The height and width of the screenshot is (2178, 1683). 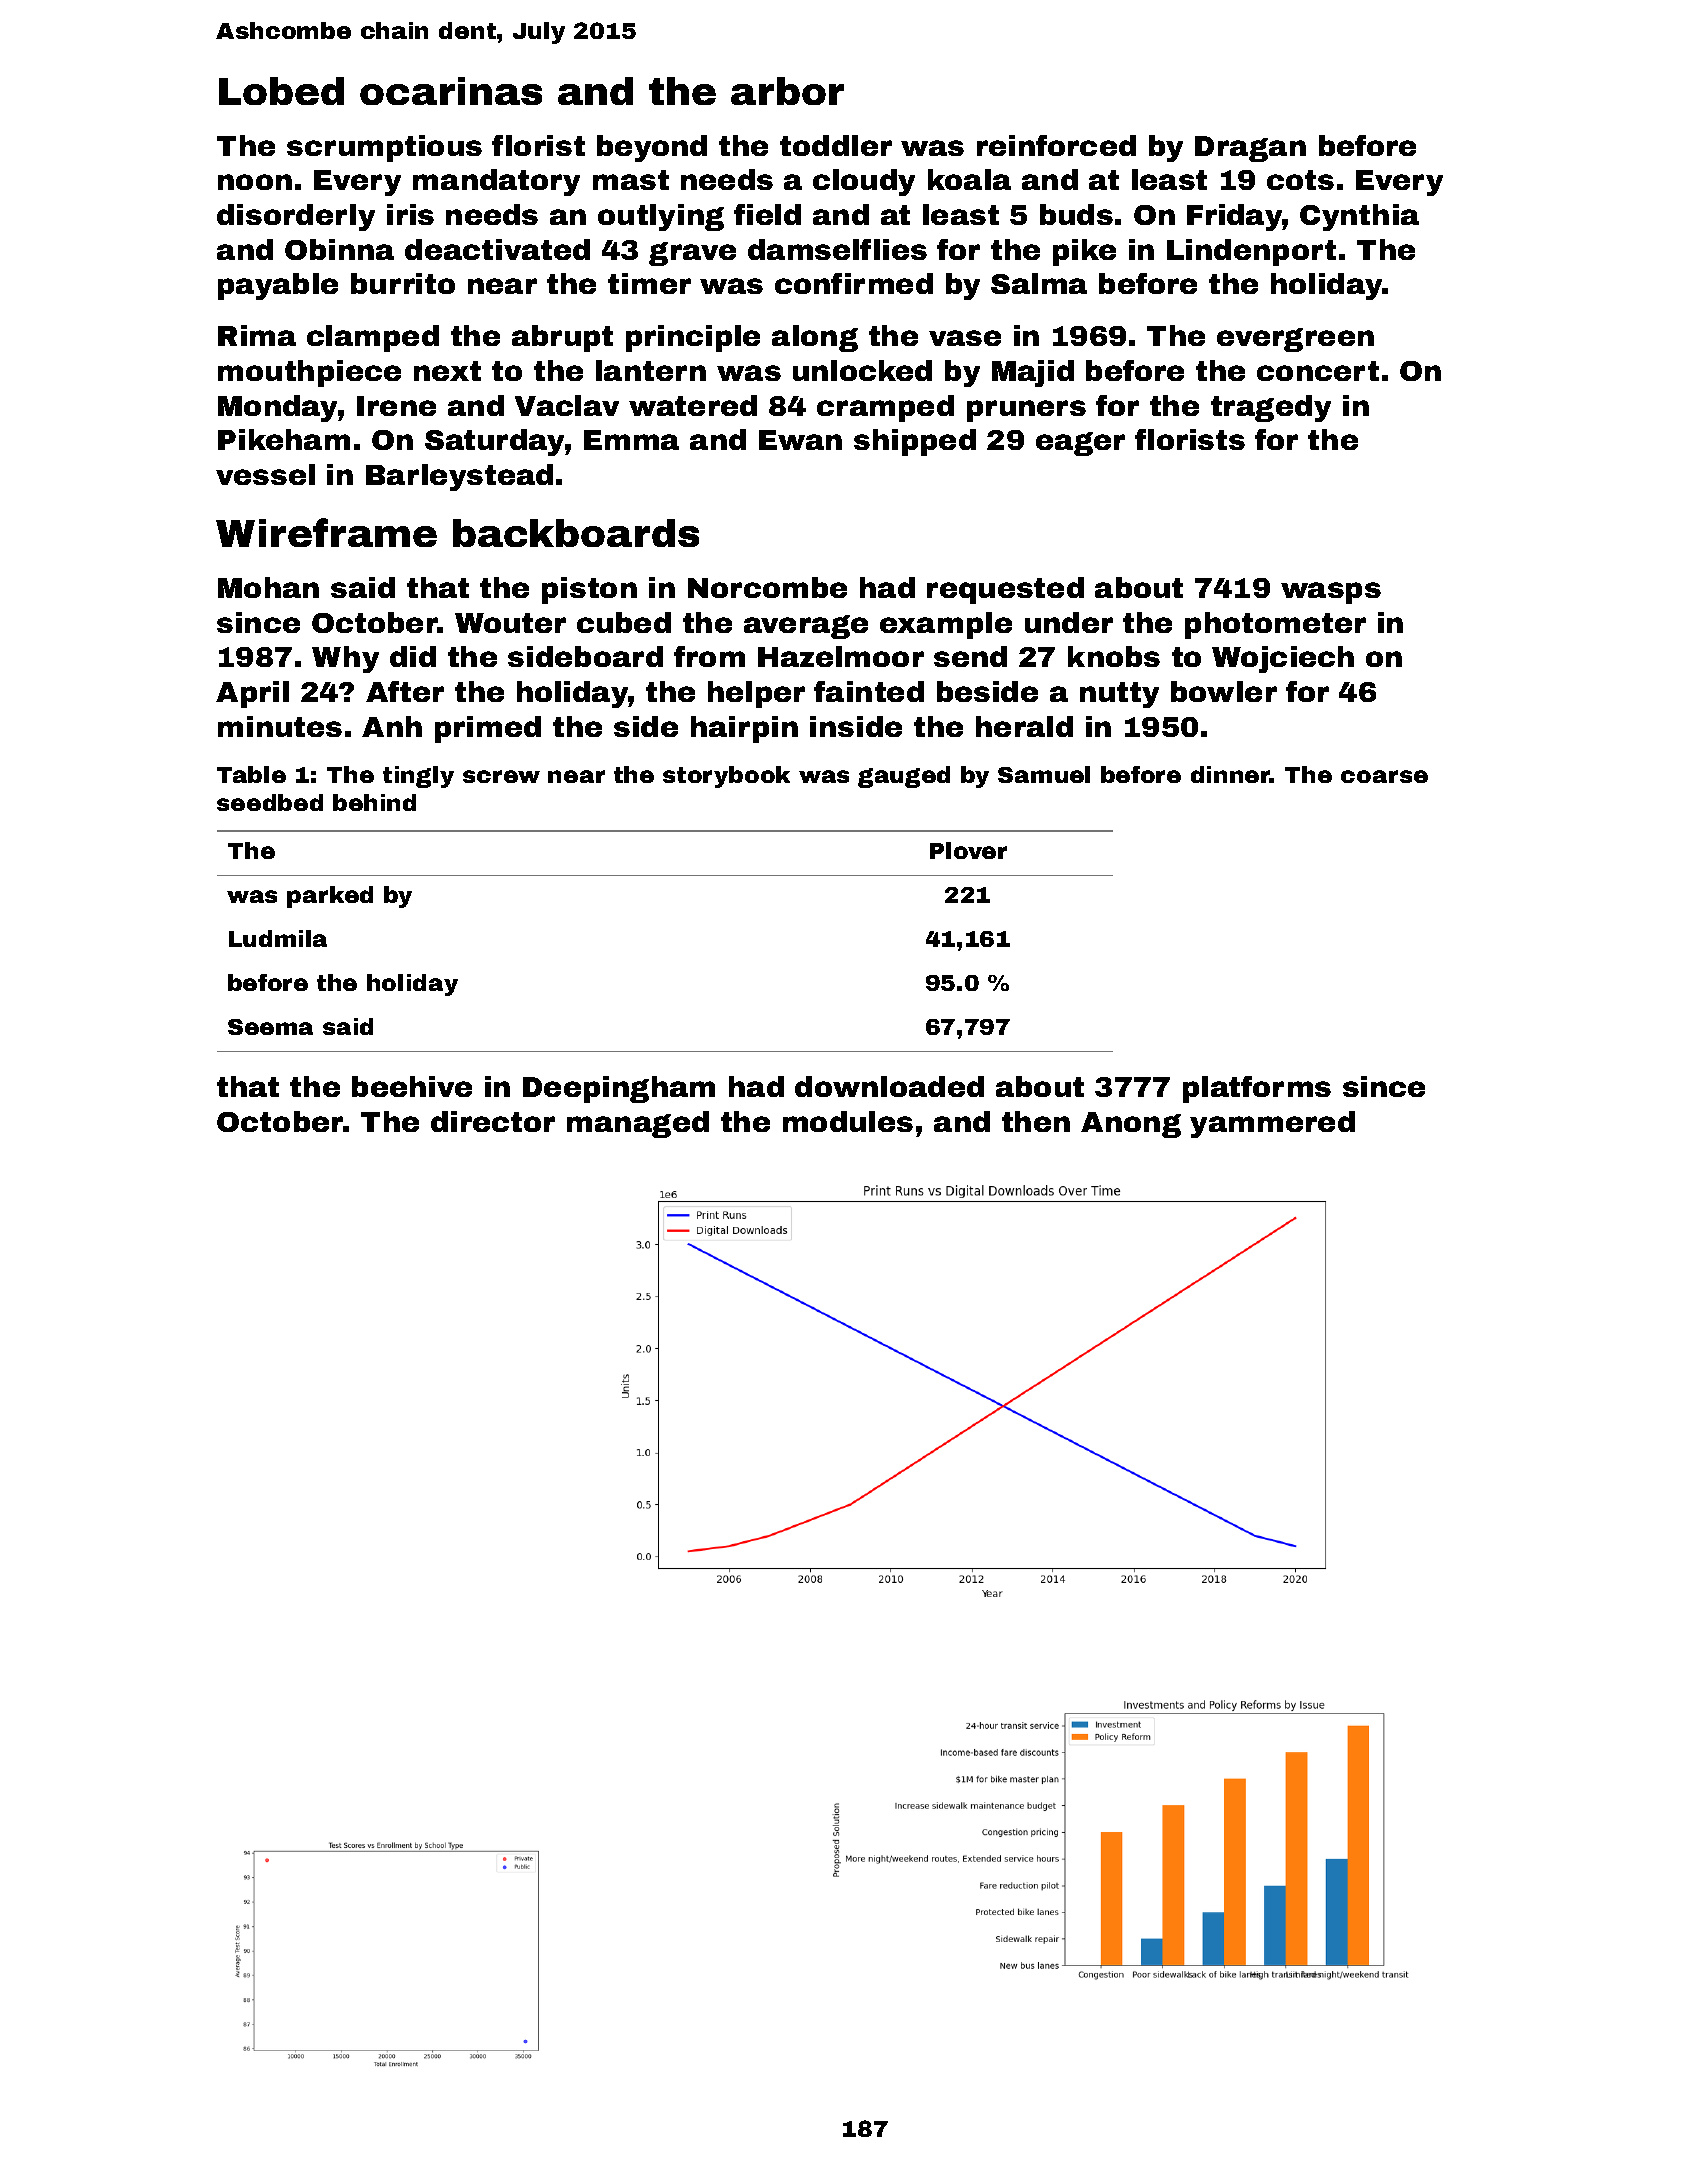 I want to click on seedbed, so click(x=270, y=802).
